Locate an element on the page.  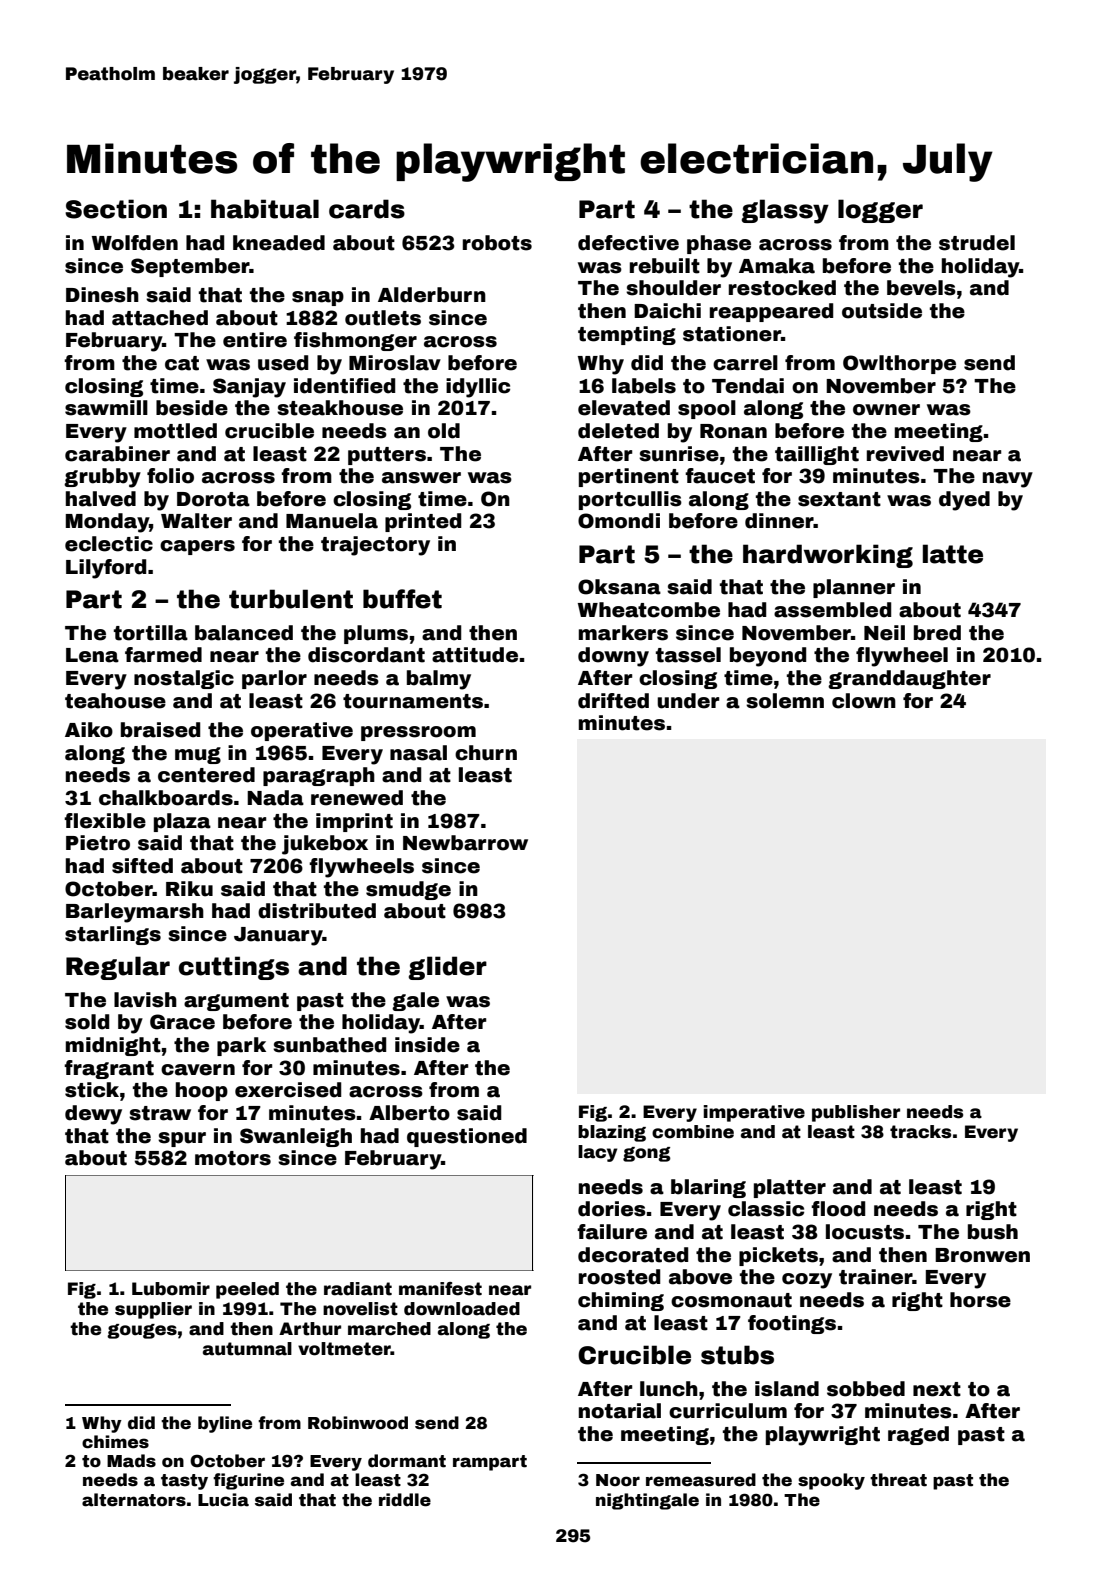
threat is located at coordinates (898, 1480).
